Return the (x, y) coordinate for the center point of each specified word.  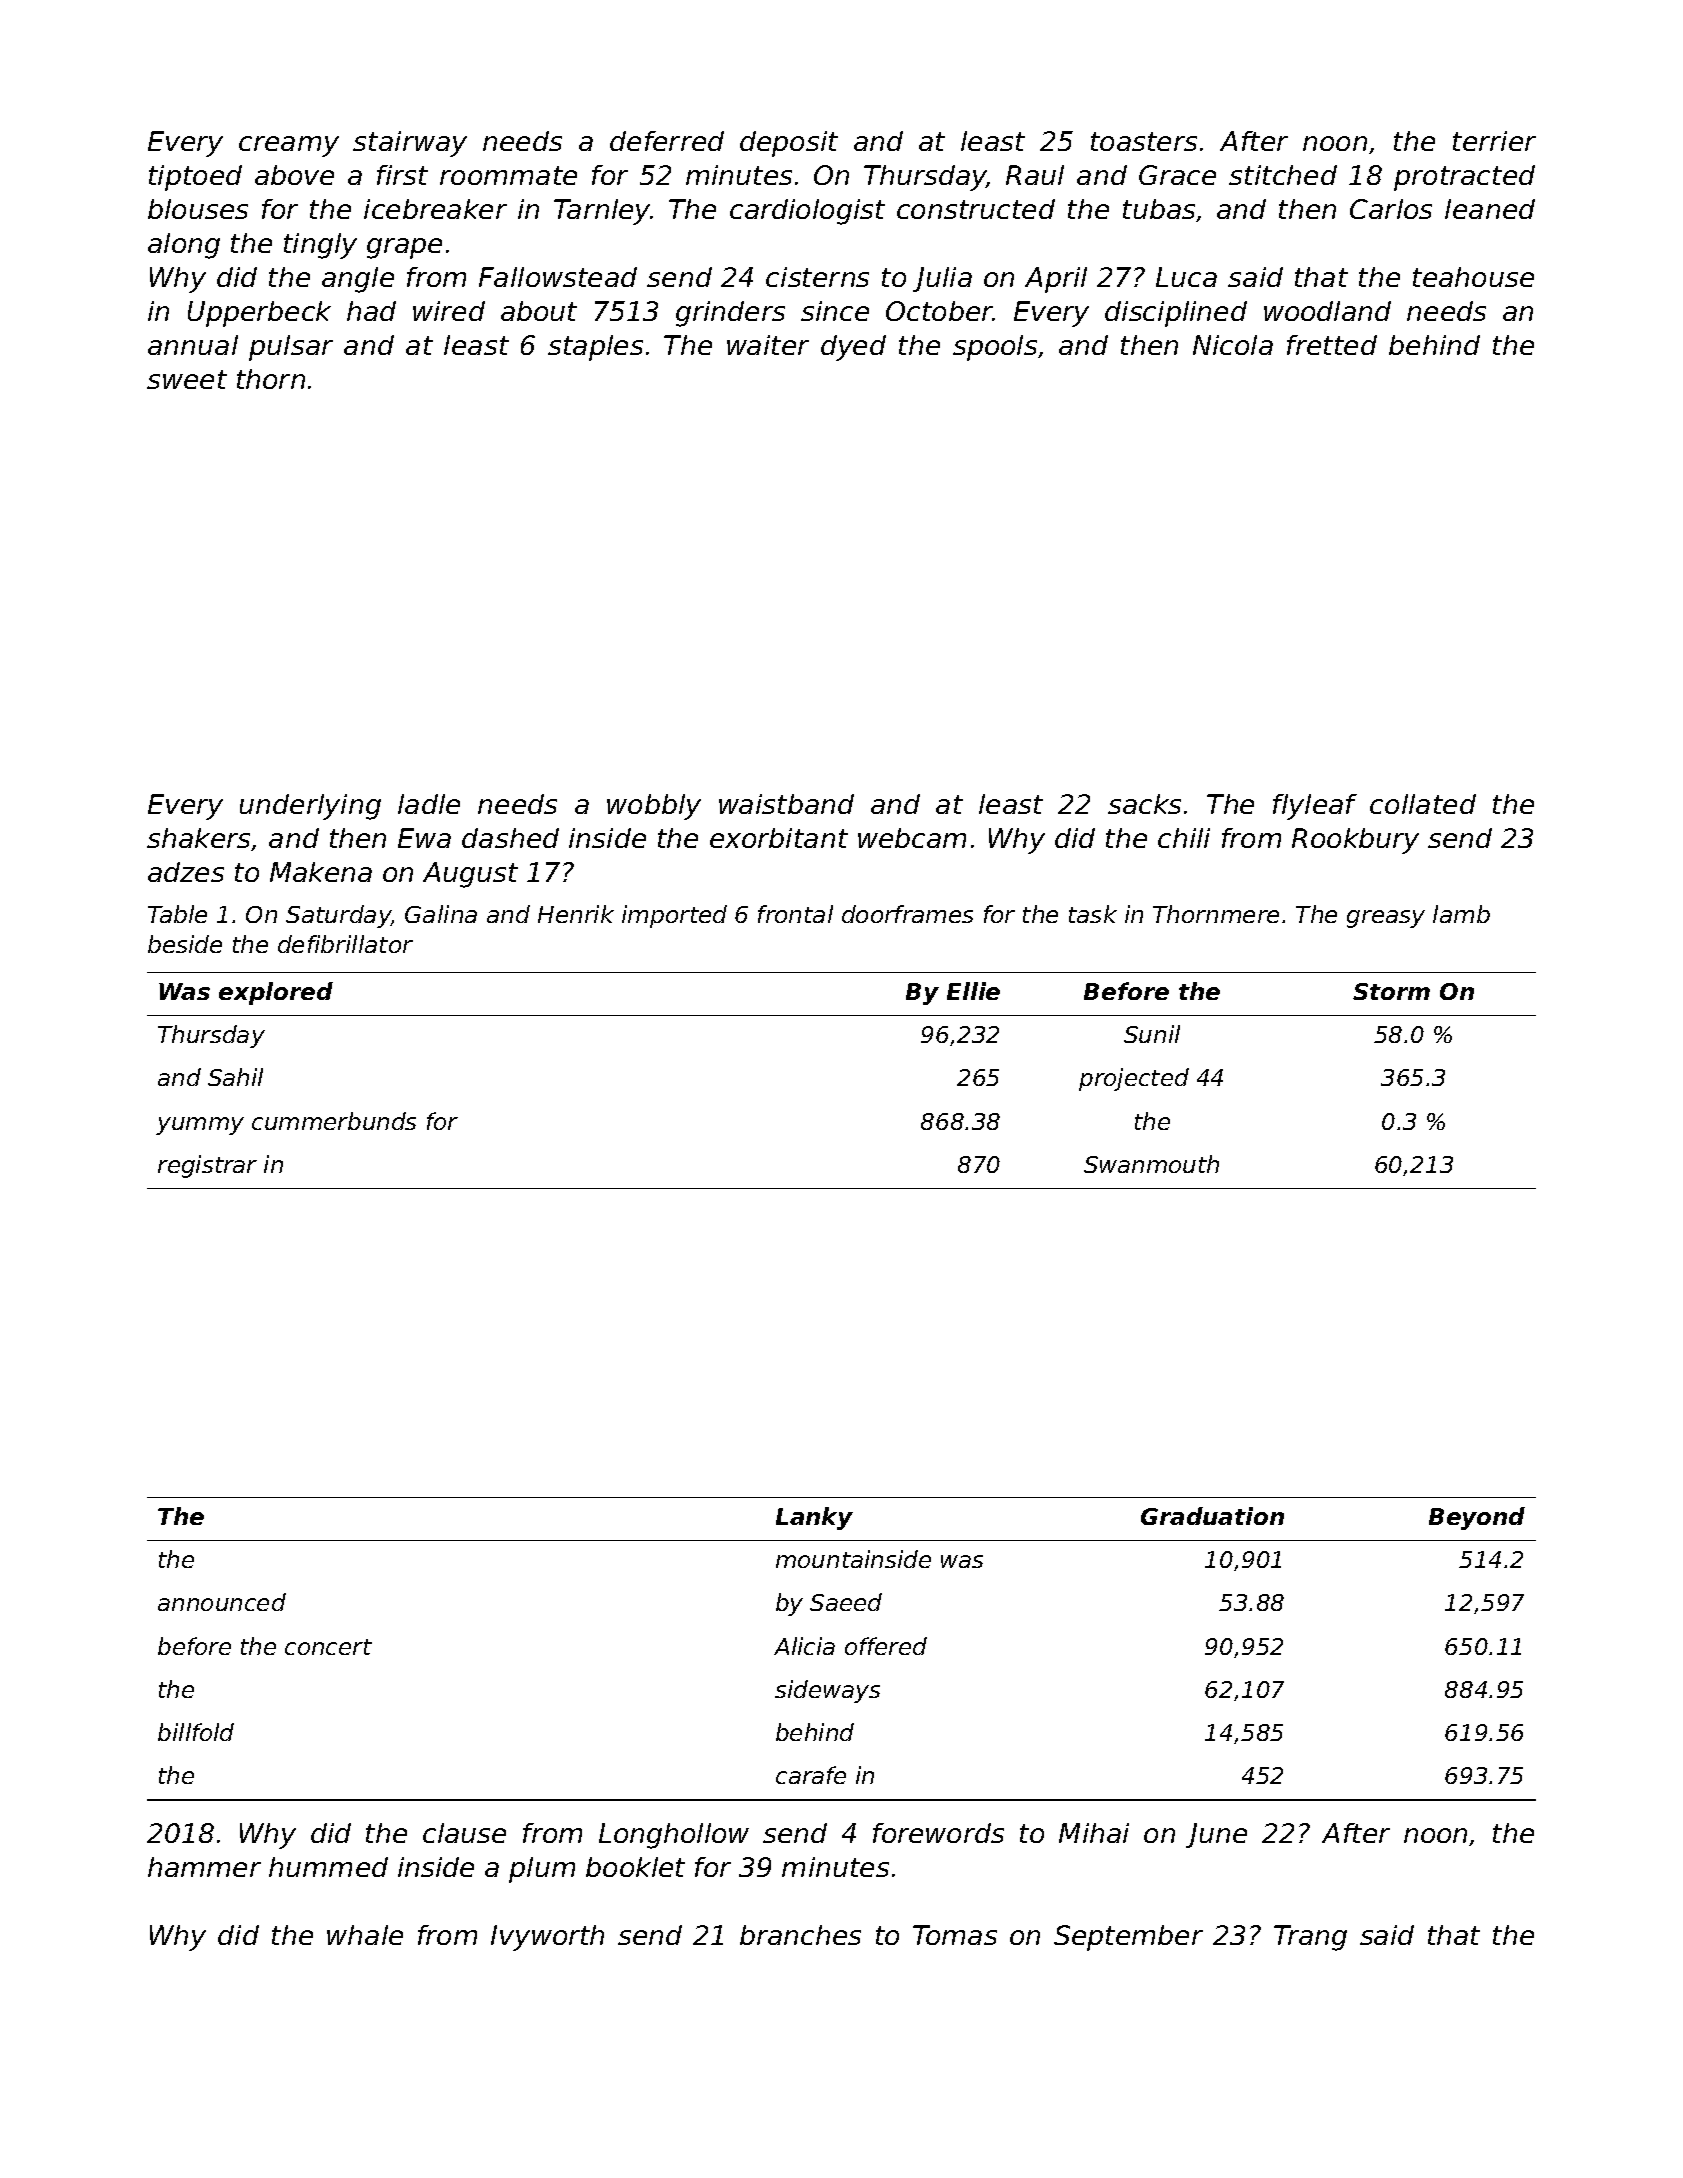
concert (328, 1647)
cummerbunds (334, 1121)
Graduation (1212, 1516)
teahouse (1473, 277)
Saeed (846, 1602)
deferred (667, 141)
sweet (187, 379)
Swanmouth (1151, 1164)
